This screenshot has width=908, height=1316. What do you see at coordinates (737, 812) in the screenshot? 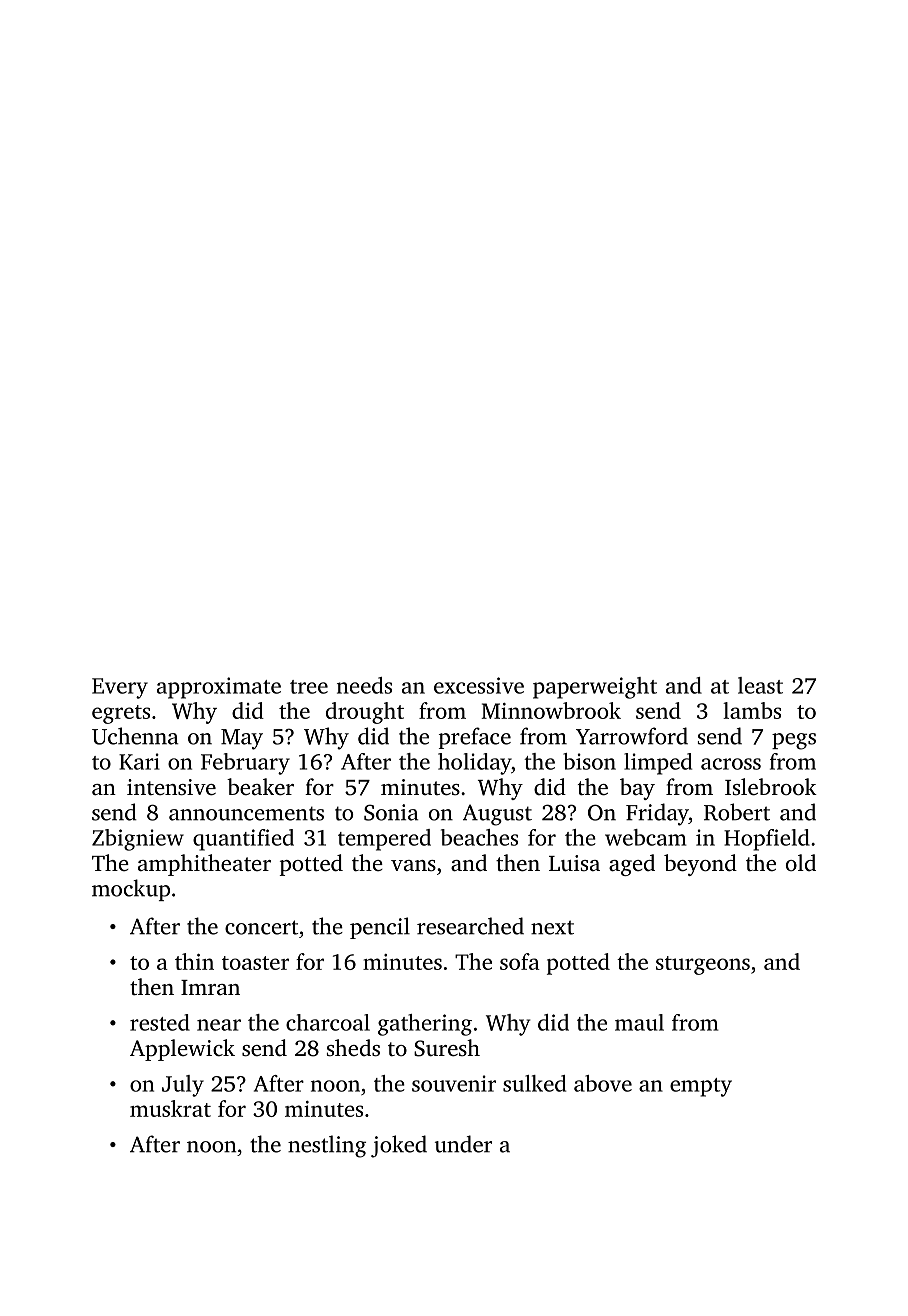
I see `Robert` at bounding box center [737, 812].
